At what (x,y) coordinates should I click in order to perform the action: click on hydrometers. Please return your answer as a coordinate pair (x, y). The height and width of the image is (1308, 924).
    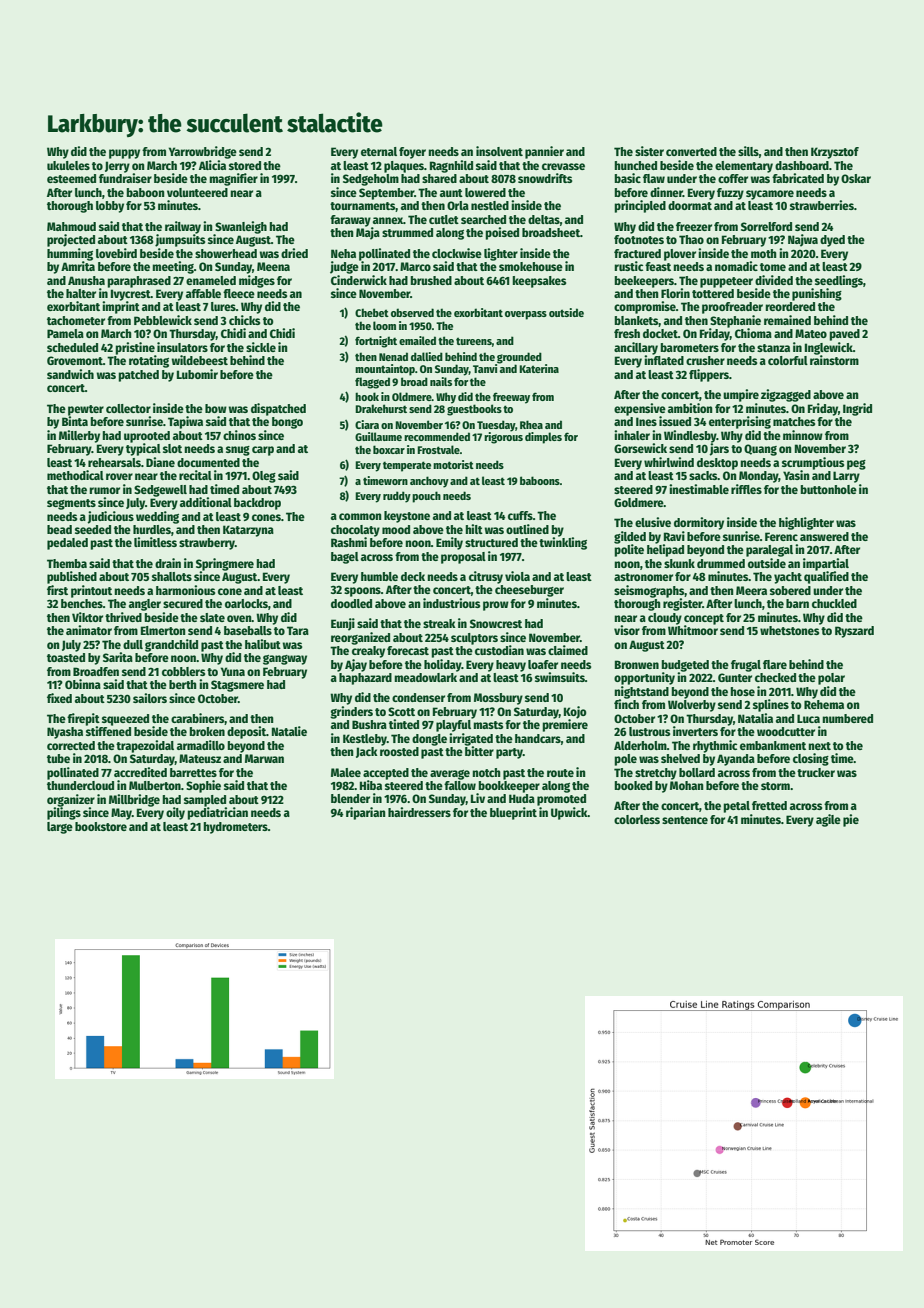
    Looking at the image, I should click on (235, 828).
